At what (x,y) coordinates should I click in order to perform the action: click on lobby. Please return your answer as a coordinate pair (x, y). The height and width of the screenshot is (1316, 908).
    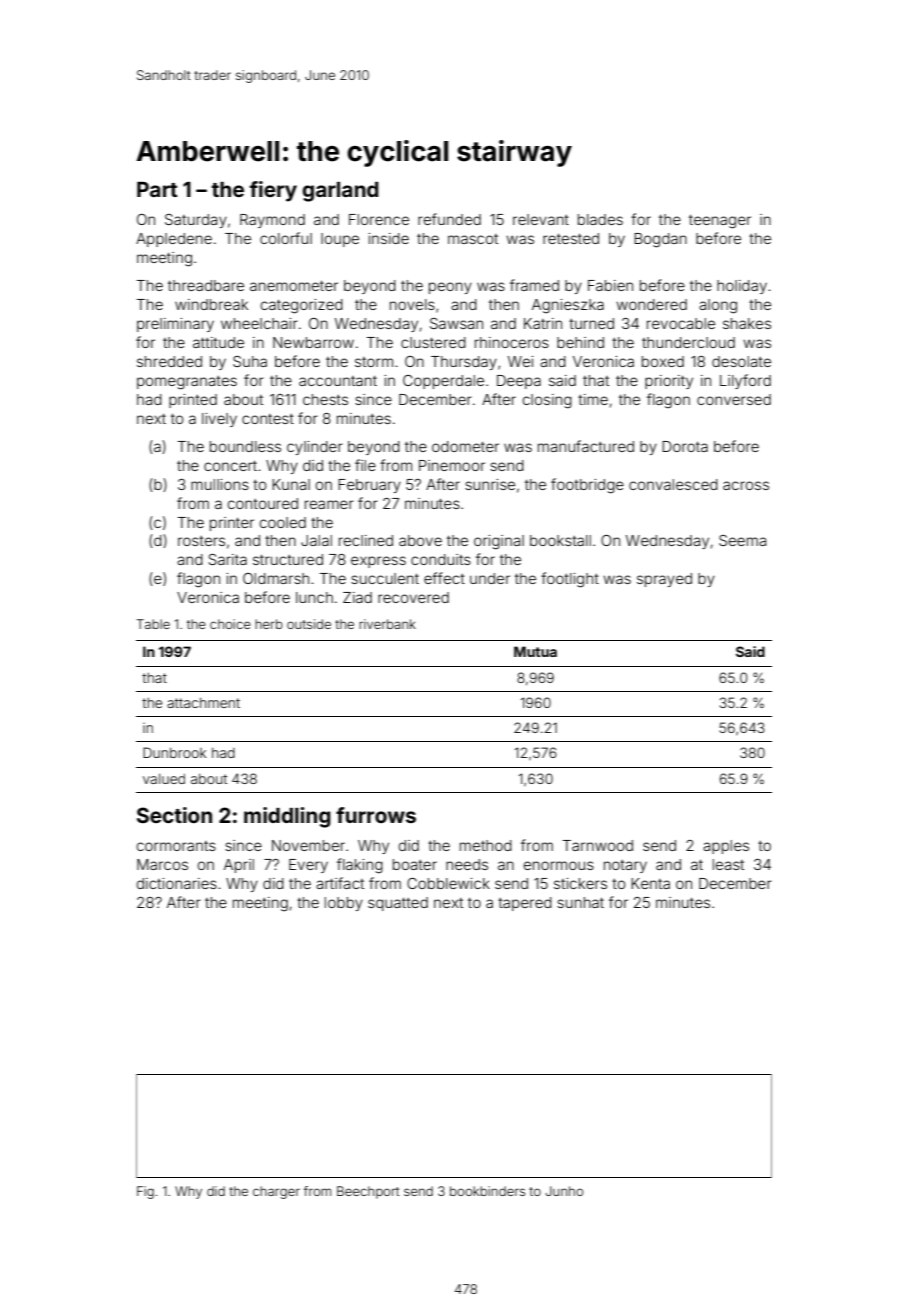
    Looking at the image, I should click on (344, 904).
